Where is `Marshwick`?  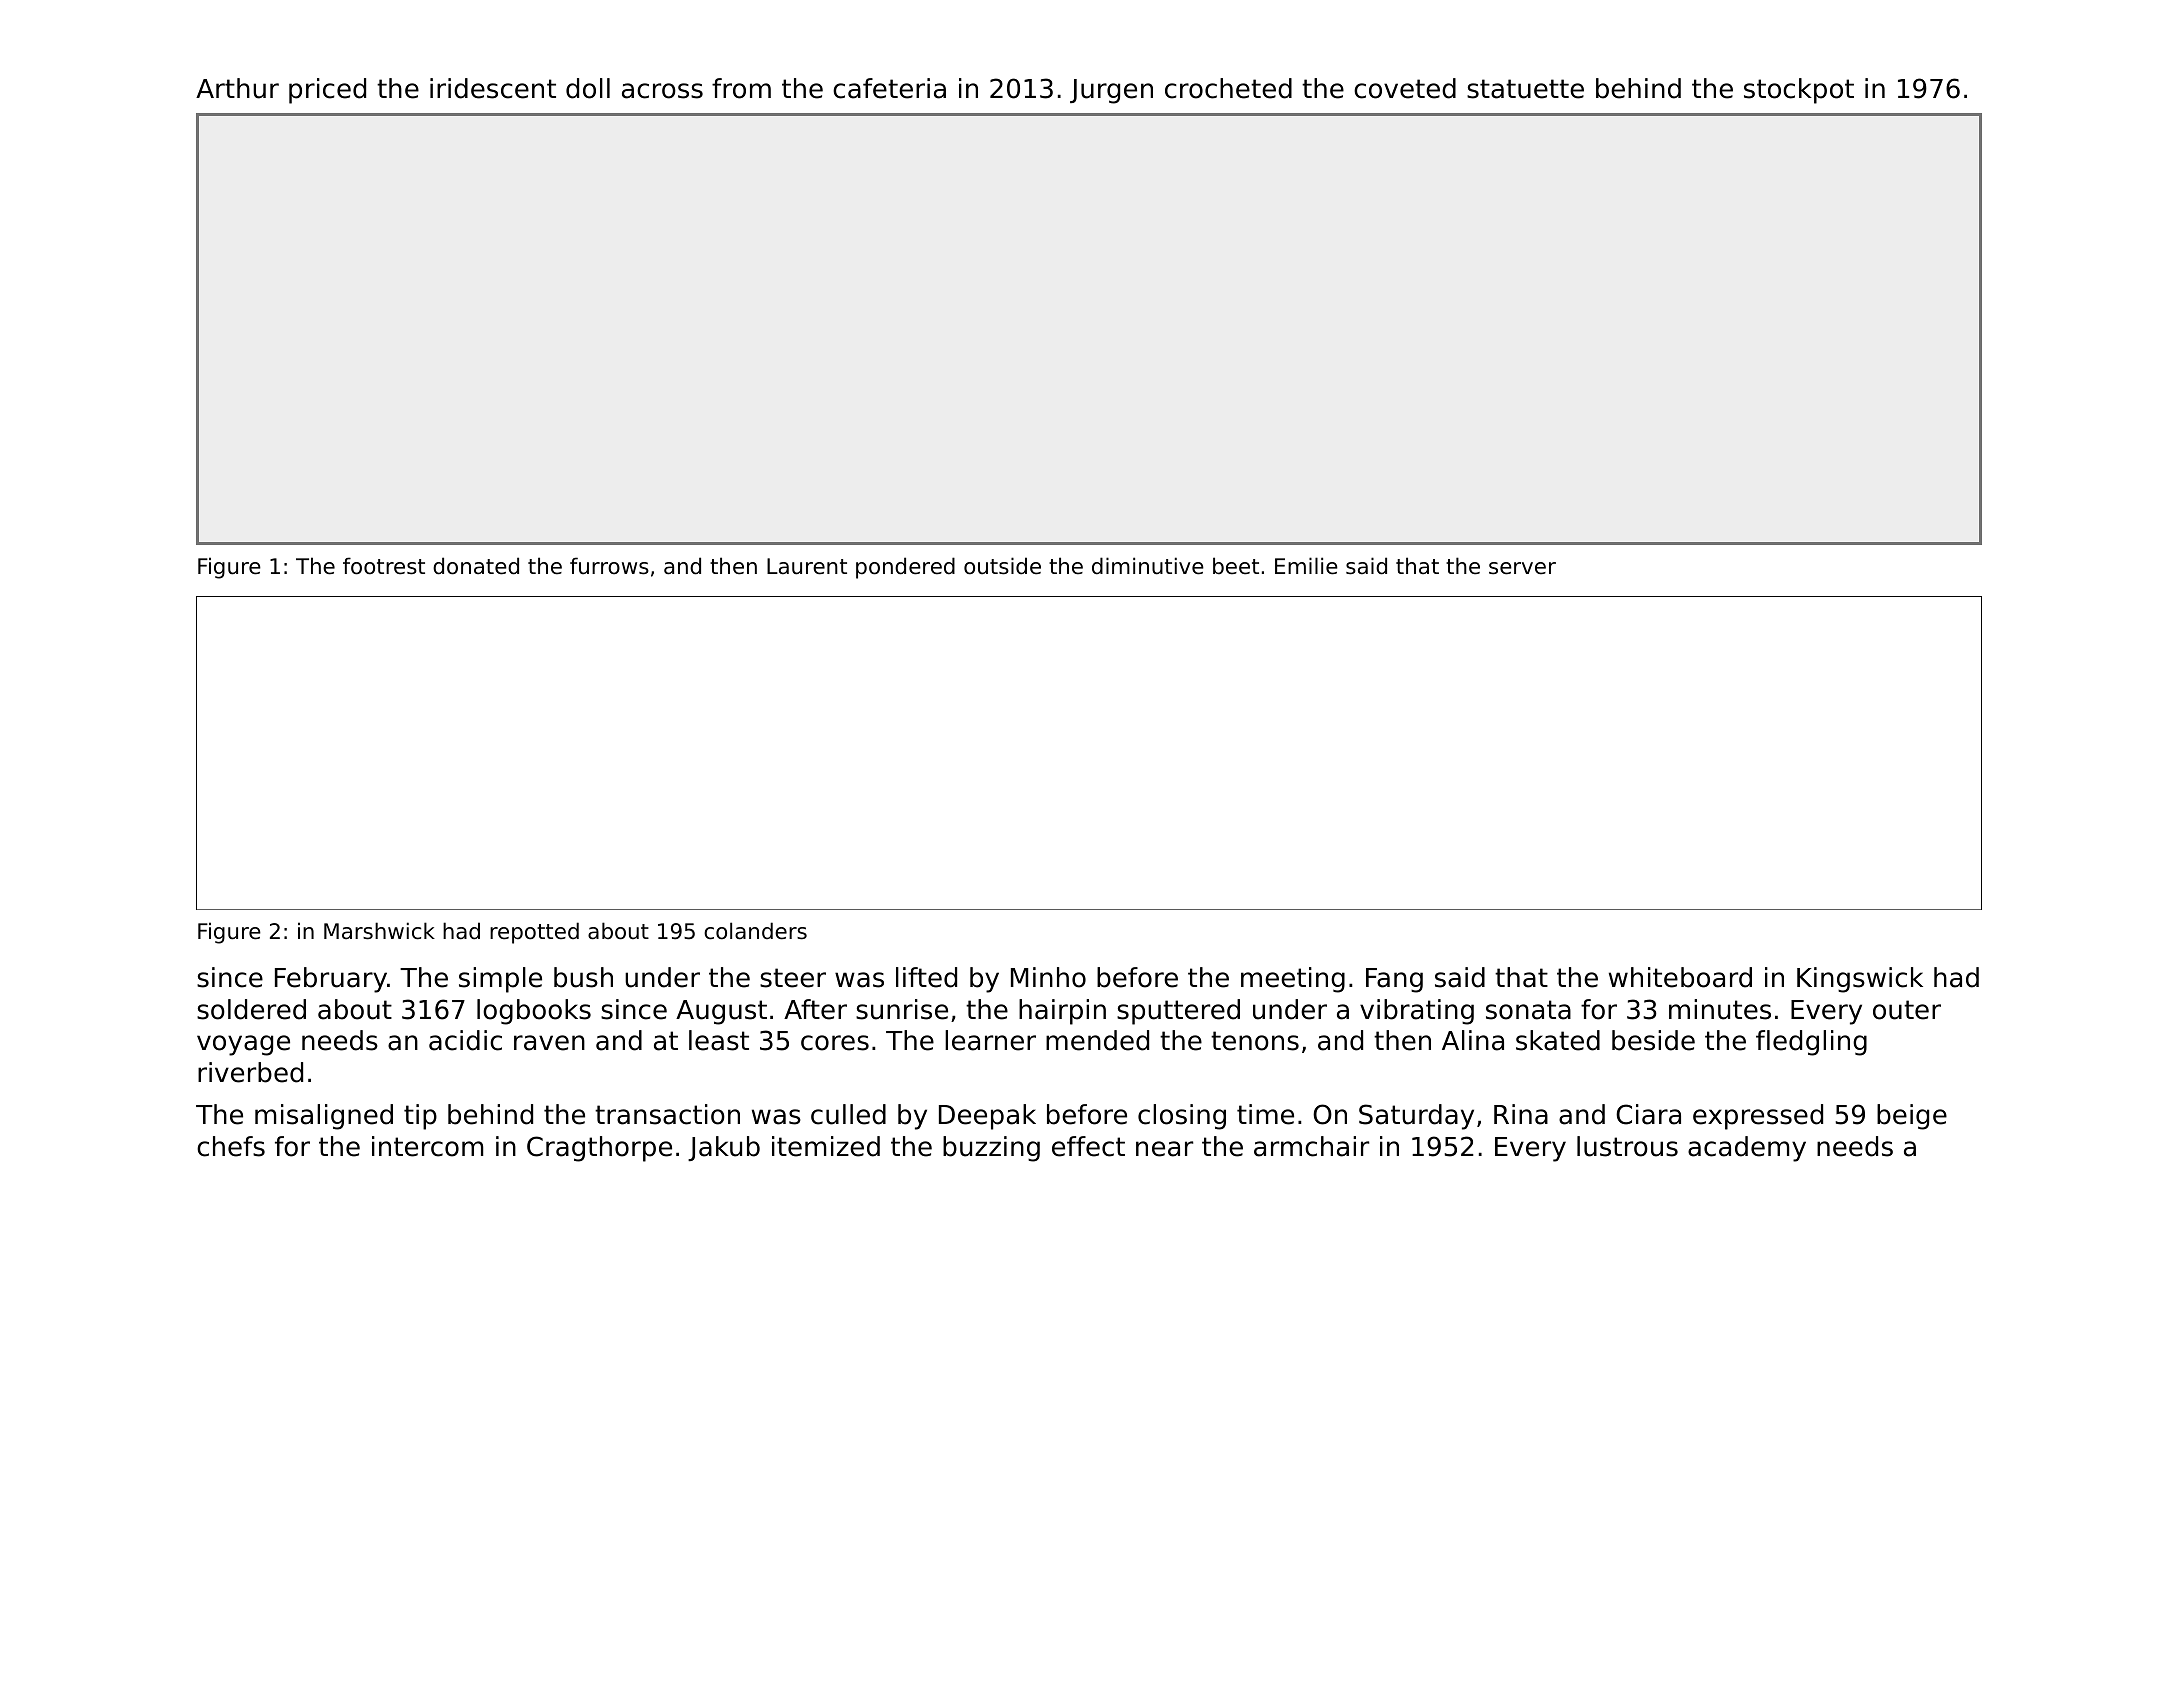
Marshwick is located at coordinates (379, 931).
